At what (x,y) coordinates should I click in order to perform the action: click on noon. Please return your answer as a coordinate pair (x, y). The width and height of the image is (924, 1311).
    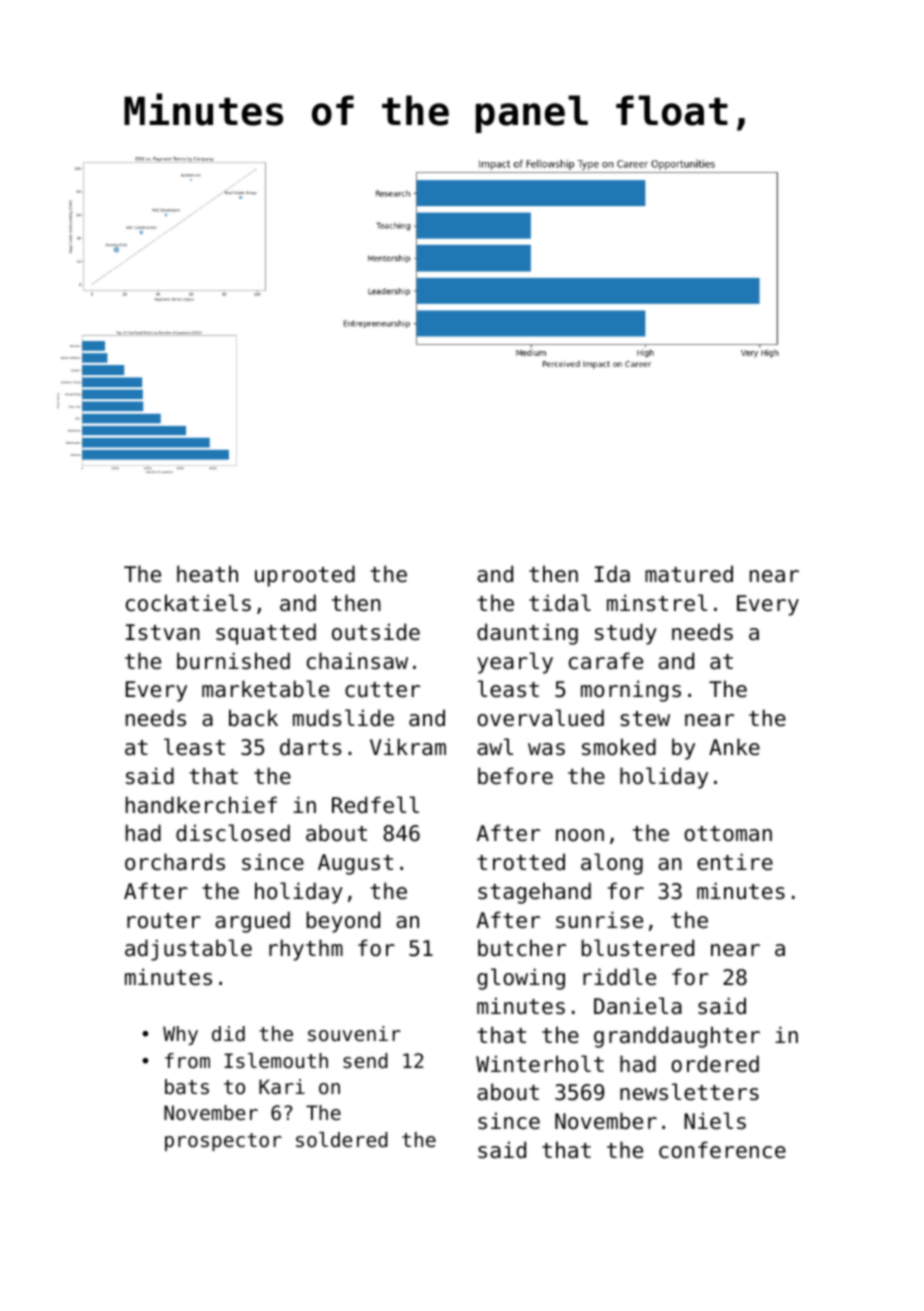
    Looking at the image, I should click on (580, 835).
